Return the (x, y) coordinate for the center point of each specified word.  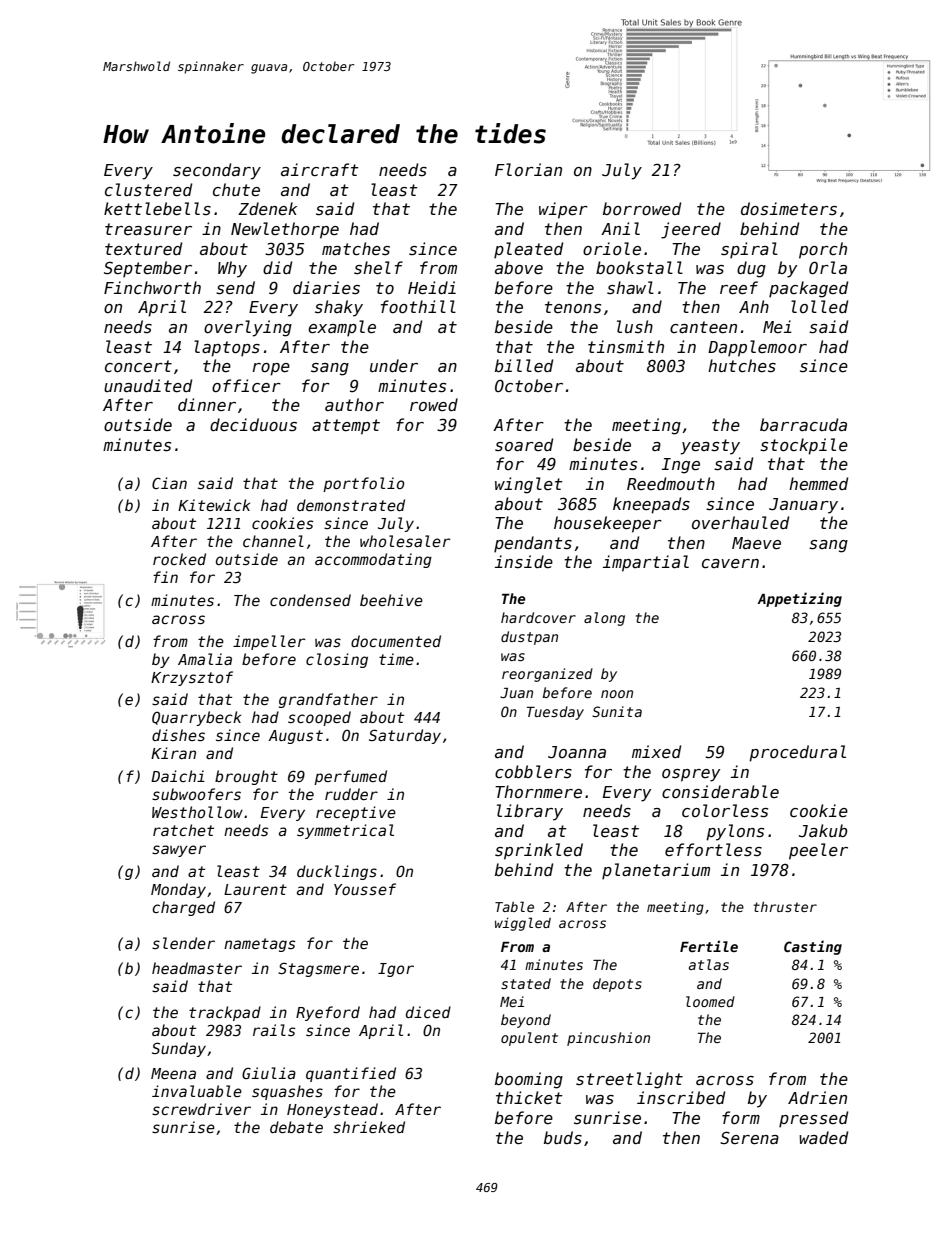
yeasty (710, 447)
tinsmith (626, 346)
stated (526, 983)
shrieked (369, 1127)
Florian (528, 169)
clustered (148, 190)
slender (183, 943)
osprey (691, 775)
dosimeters (789, 209)
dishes (178, 735)
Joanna (577, 752)
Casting (813, 947)
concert (138, 366)
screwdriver (201, 1109)
